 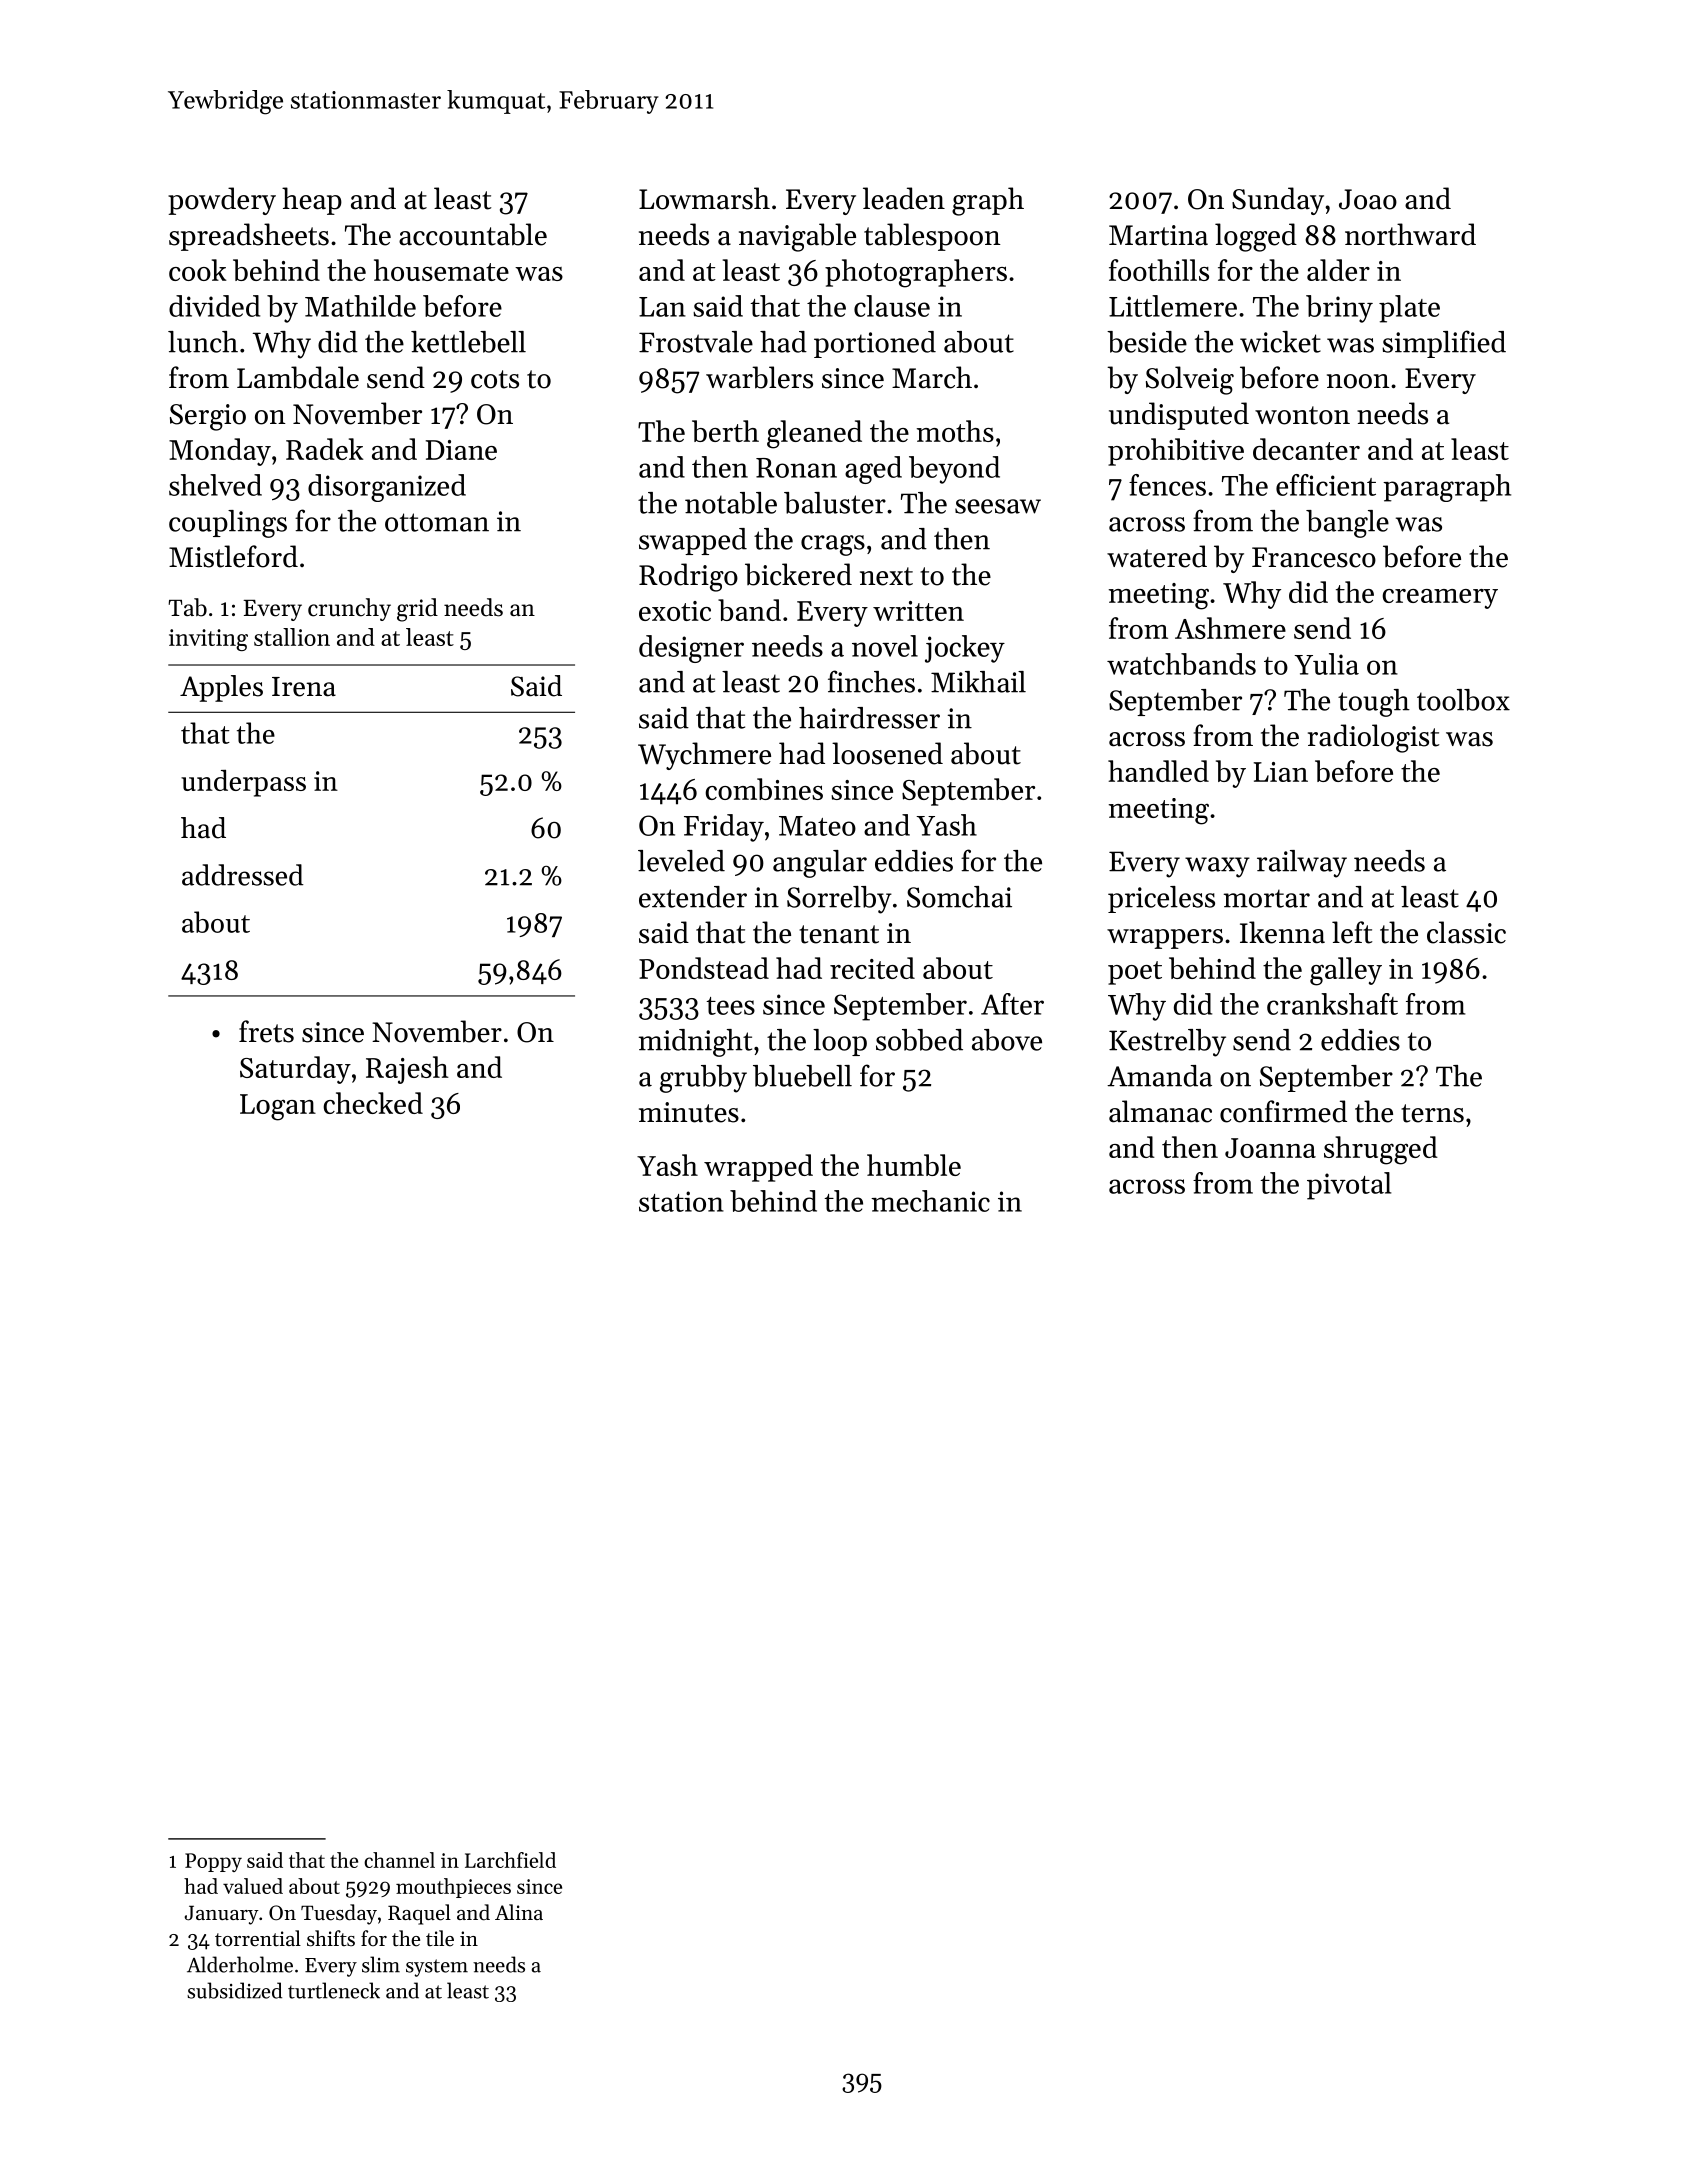 I want to click on minutes, so click(x=689, y=1112).
